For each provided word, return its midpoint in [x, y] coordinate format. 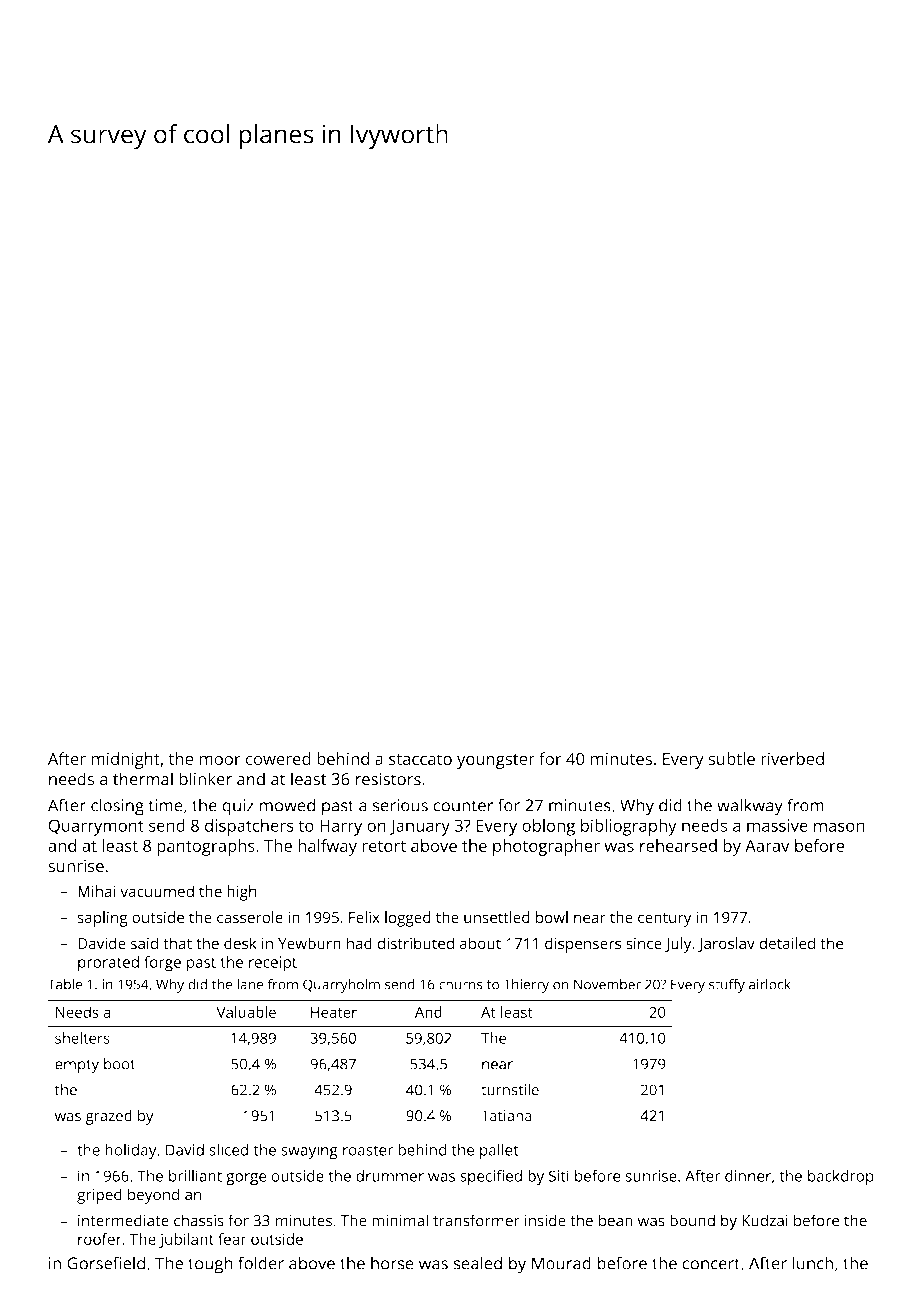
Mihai [97, 891]
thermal [143, 779]
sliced [228, 1149]
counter [463, 806]
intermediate [123, 1220]
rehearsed [678, 845]
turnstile [510, 1090]
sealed [477, 1263]
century [664, 920]
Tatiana [506, 1116]
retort [384, 846]
